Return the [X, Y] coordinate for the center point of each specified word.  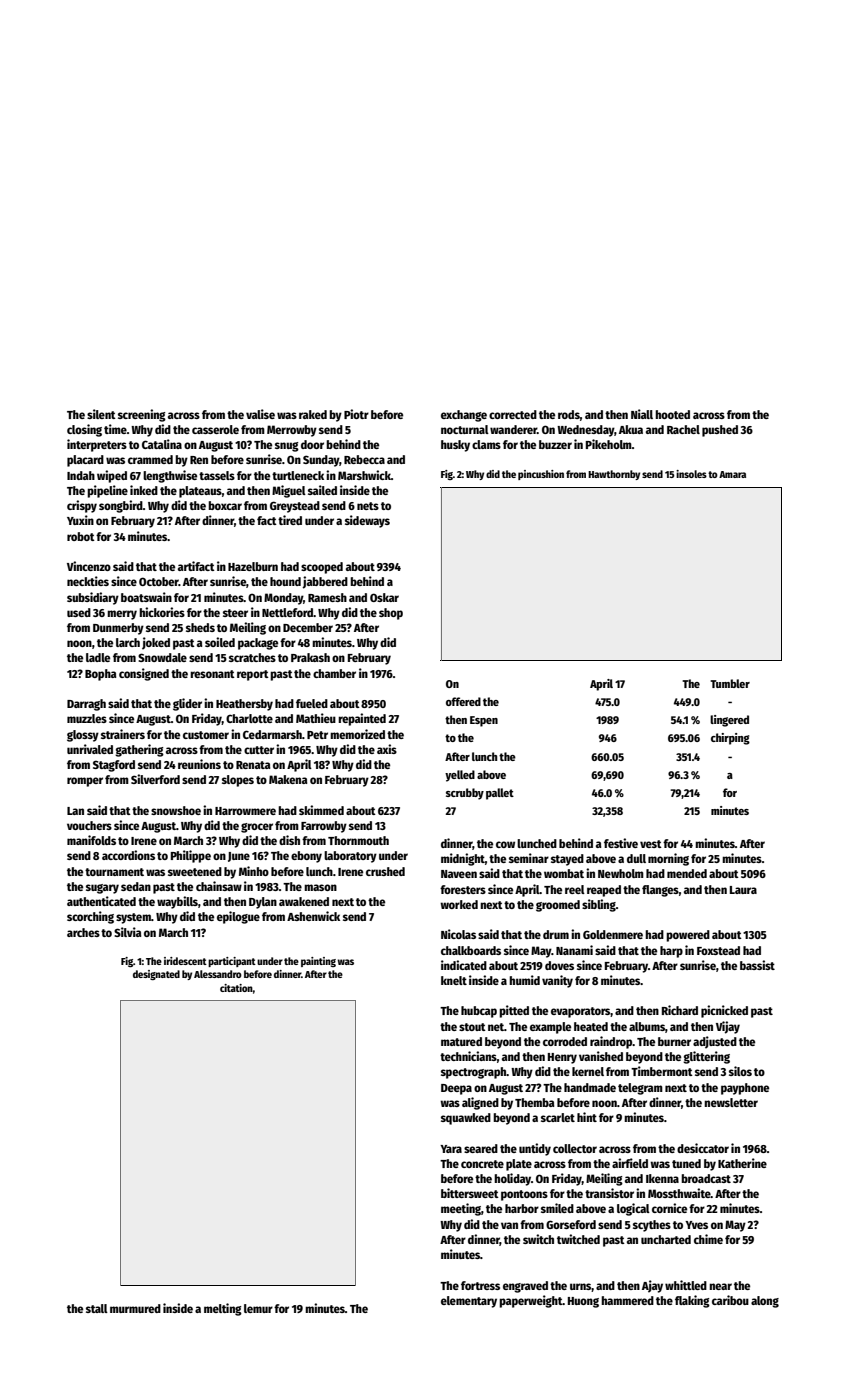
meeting [461, 1209]
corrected [513, 414]
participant [232, 962]
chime [708, 1239]
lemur [258, 1308]
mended [687, 873]
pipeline [107, 491]
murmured [135, 1308]
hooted [672, 414]
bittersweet [470, 1193]
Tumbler [730, 683]
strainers [123, 734]
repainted [362, 719]
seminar [529, 858]
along [765, 1302]
